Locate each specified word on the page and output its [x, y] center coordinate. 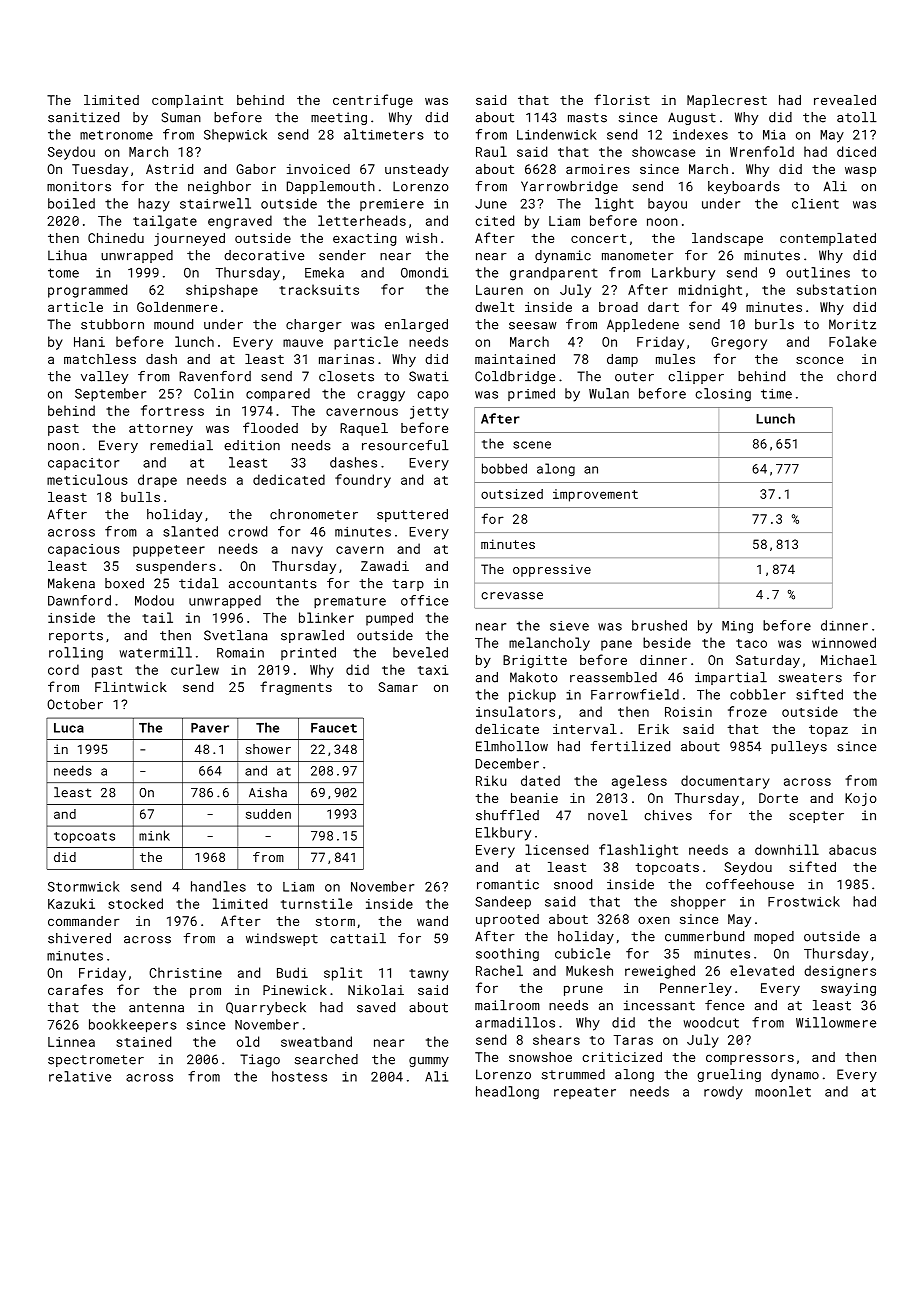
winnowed [844, 642]
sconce [819, 360]
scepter [816, 817]
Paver [210, 728]
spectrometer [96, 1061]
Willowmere [836, 1022]
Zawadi [385, 566]
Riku [491, 780]
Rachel [499, 970]
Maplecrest [727, 101]
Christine [185, 972]
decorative [264, 255]
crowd [247, 531]
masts [587, 118]
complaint [187, 101]
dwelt [494, 307]
